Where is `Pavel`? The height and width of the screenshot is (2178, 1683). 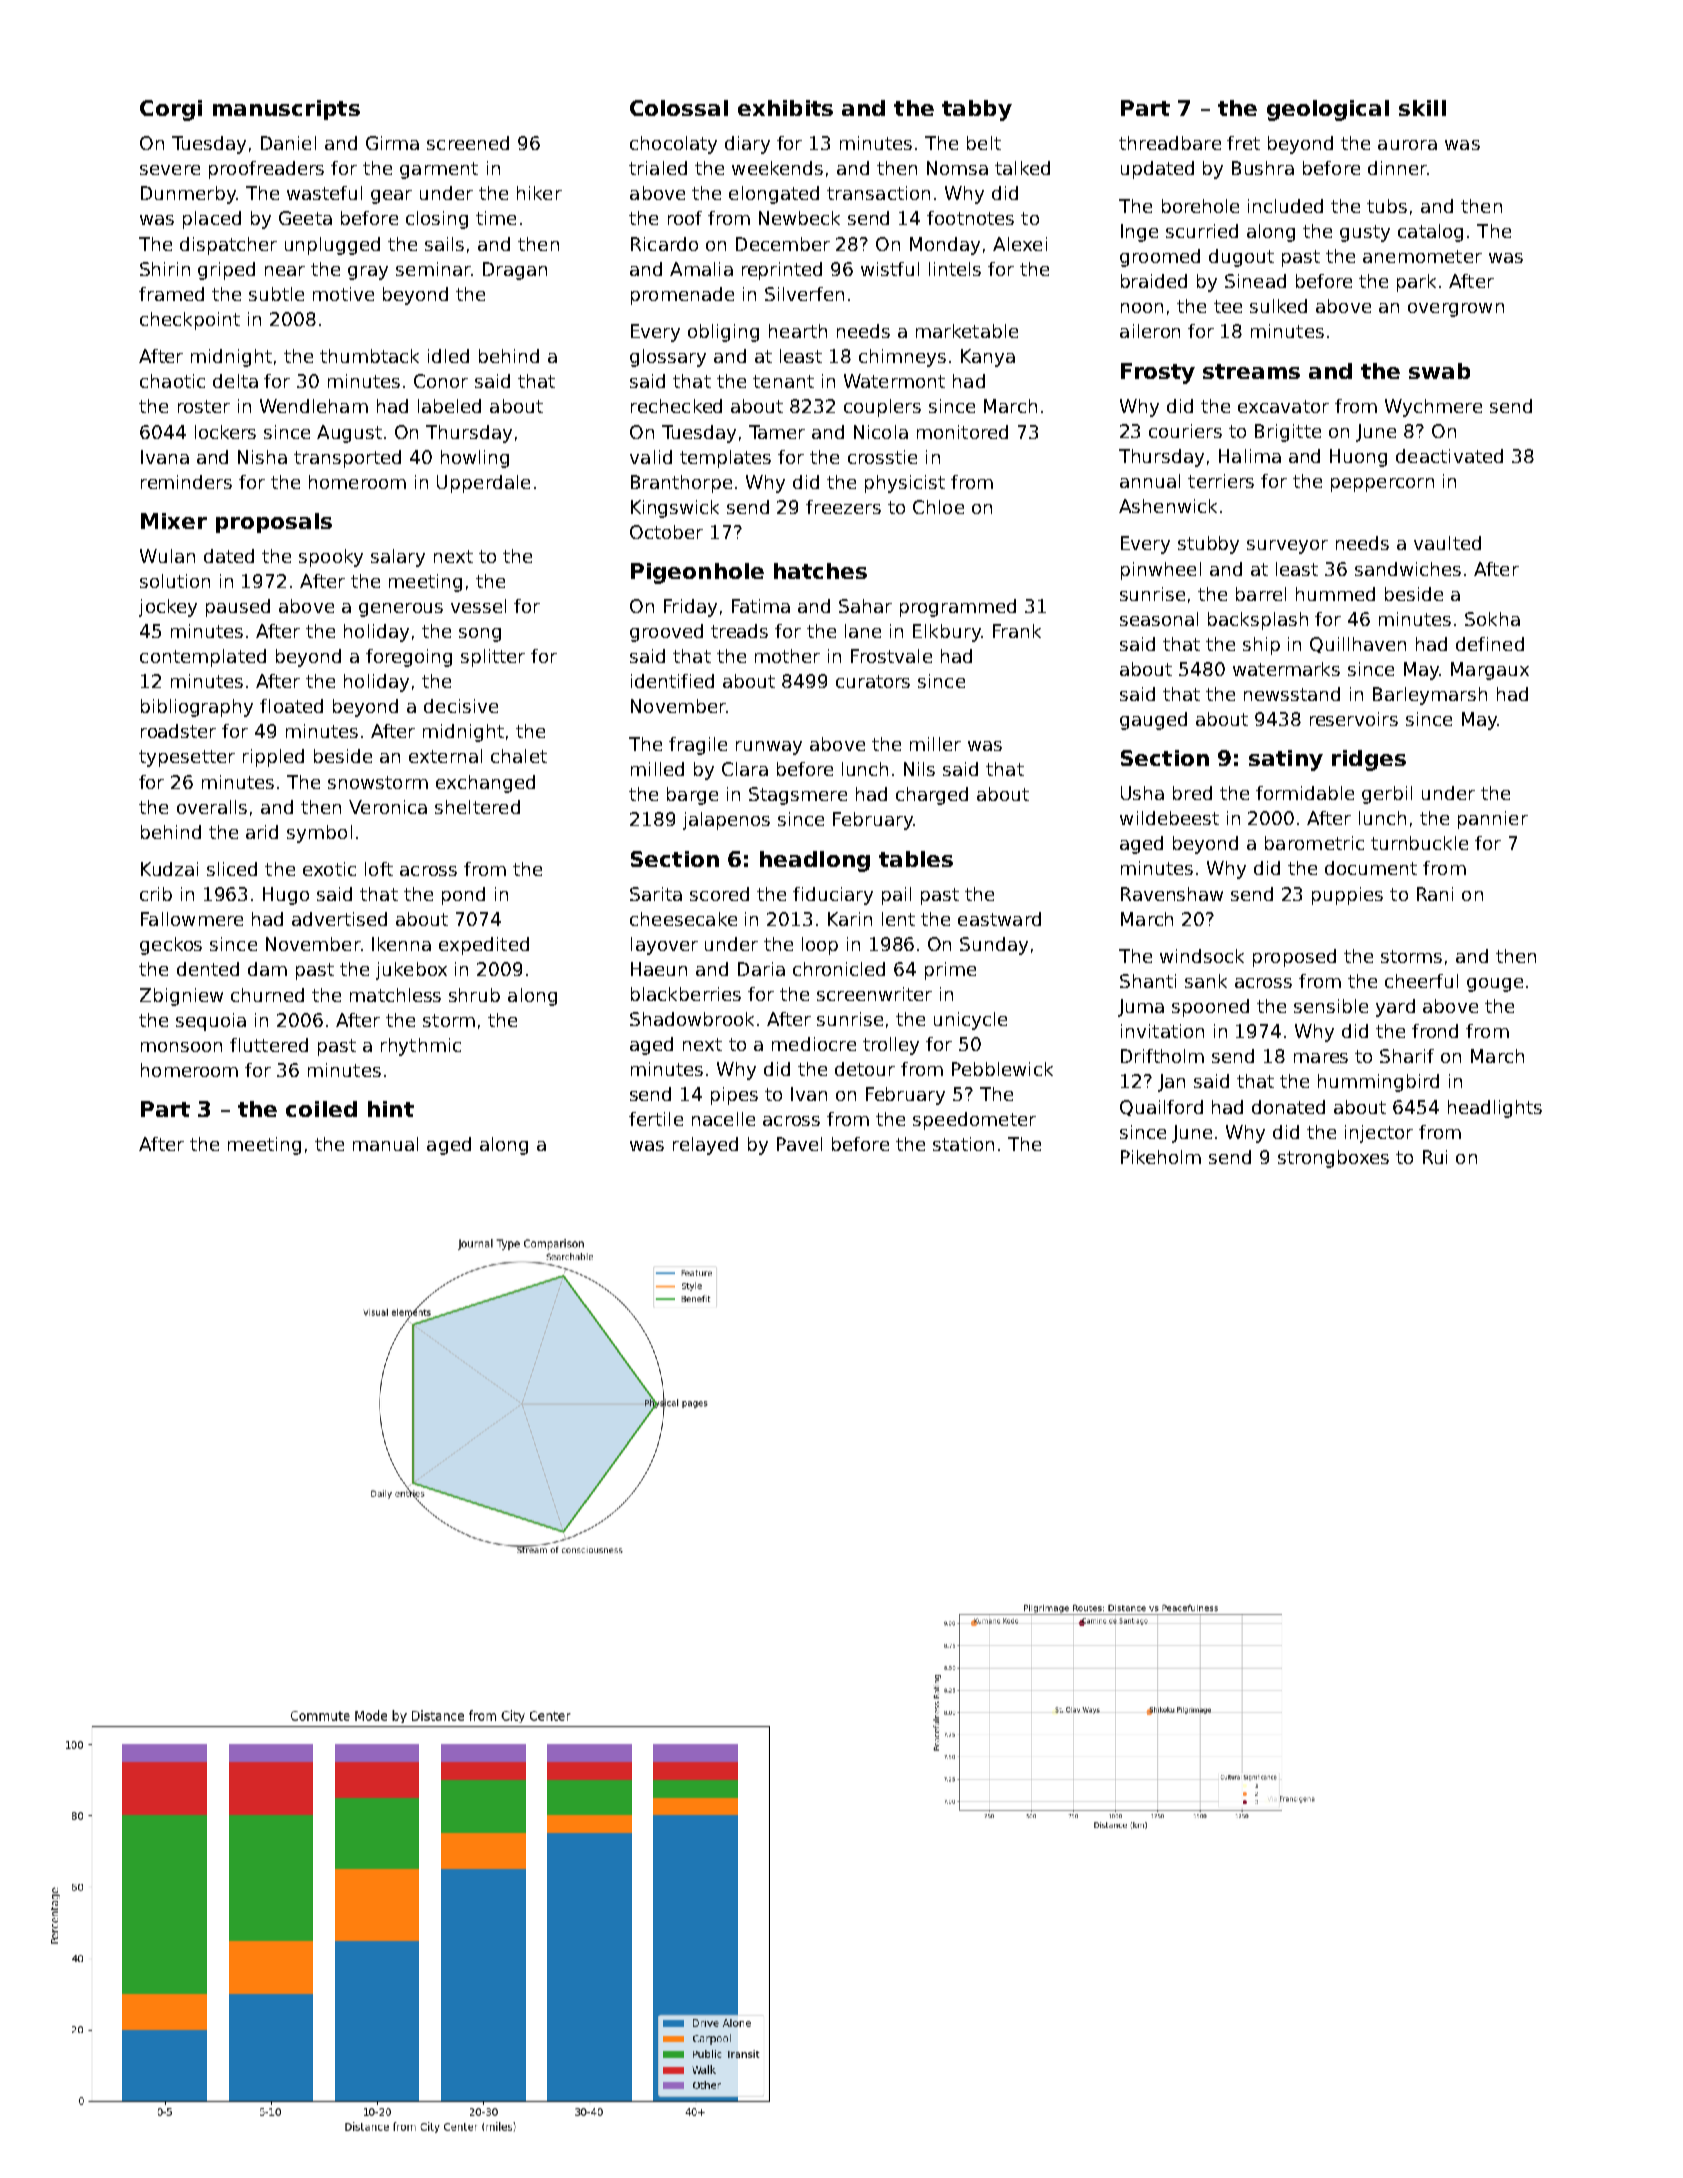
Pavel is located at coordinates (799, 1144).
